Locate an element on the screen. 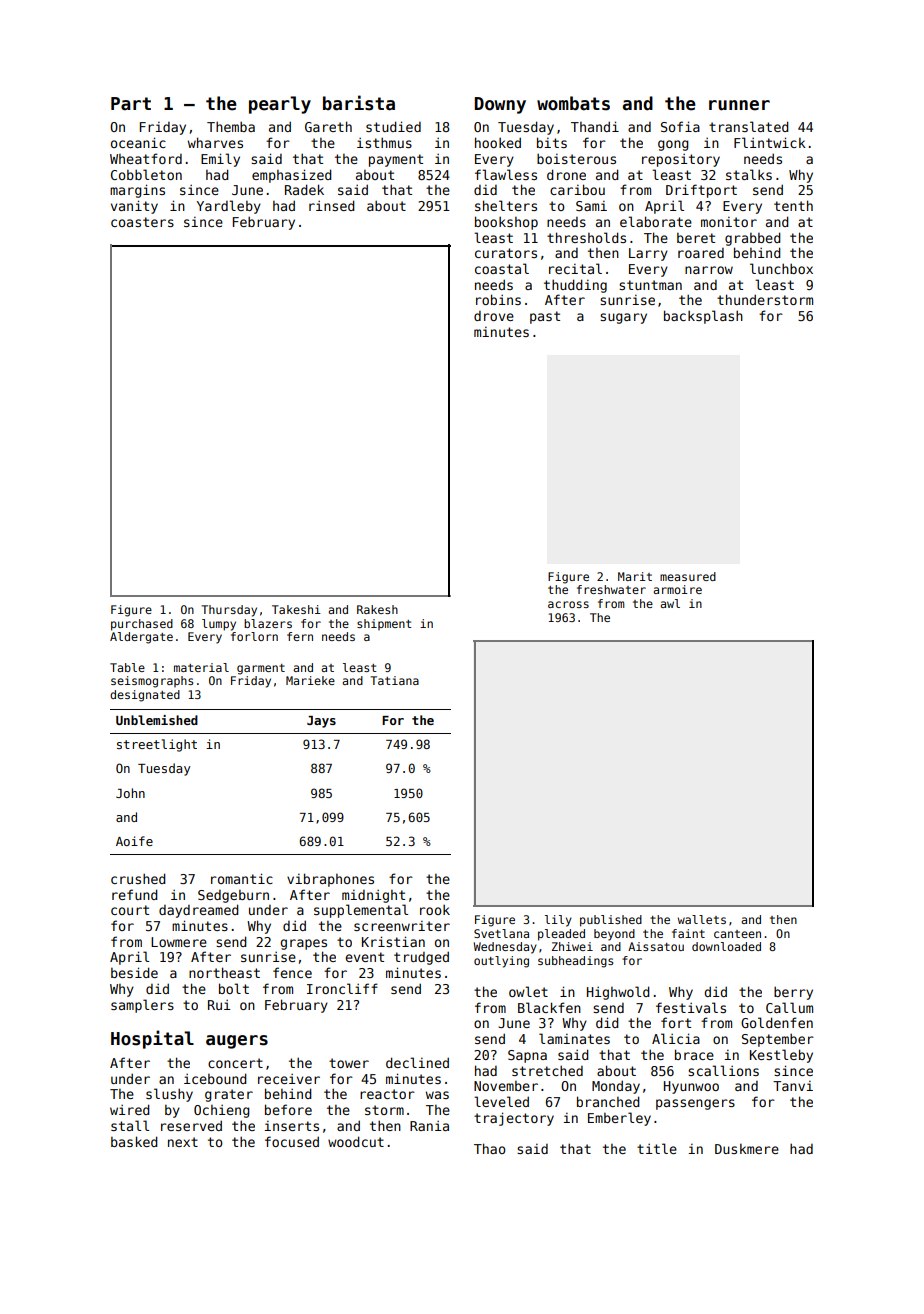  across is located at coordinates (568, 604).
